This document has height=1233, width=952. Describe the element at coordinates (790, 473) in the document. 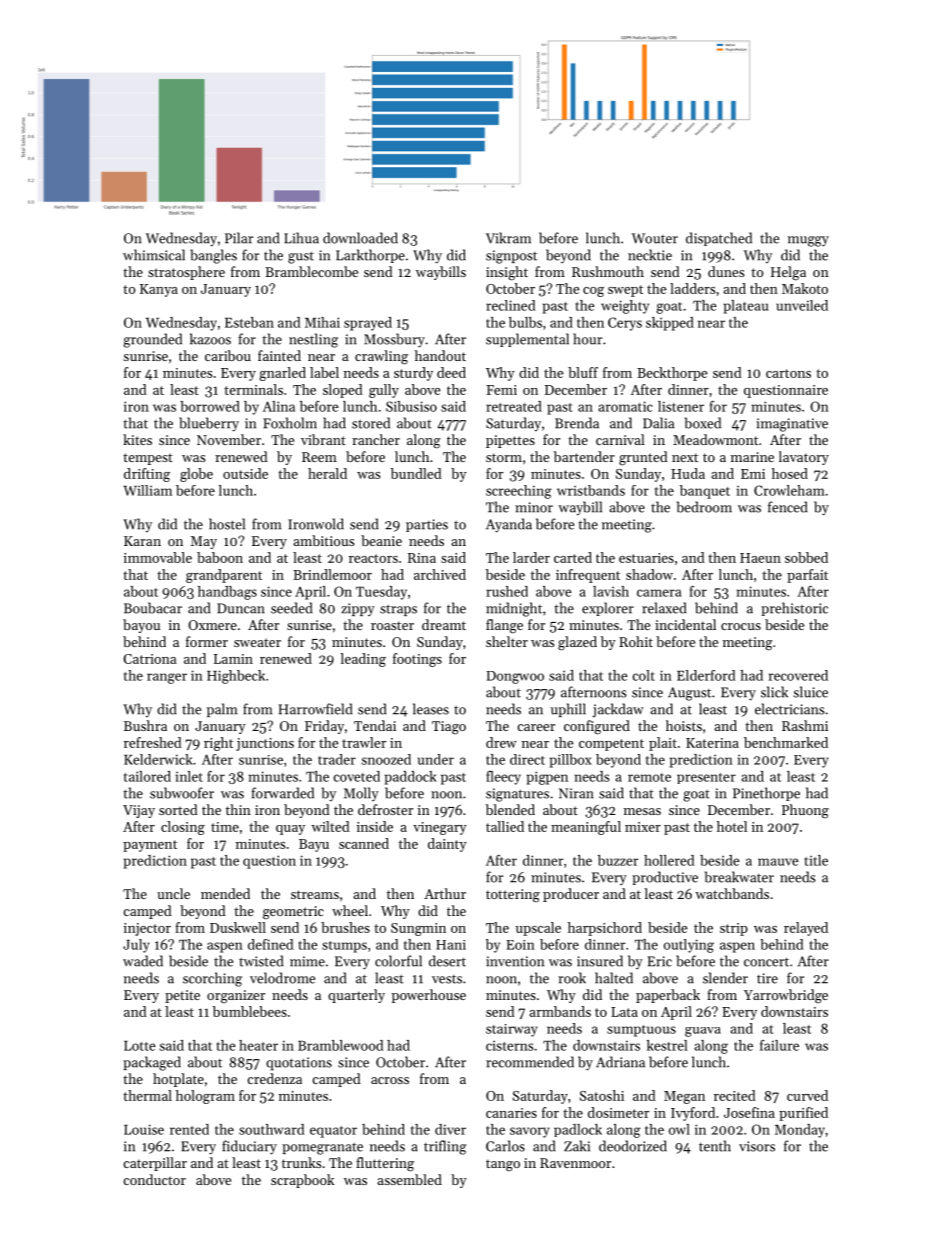

I see `hosed` at that location.
